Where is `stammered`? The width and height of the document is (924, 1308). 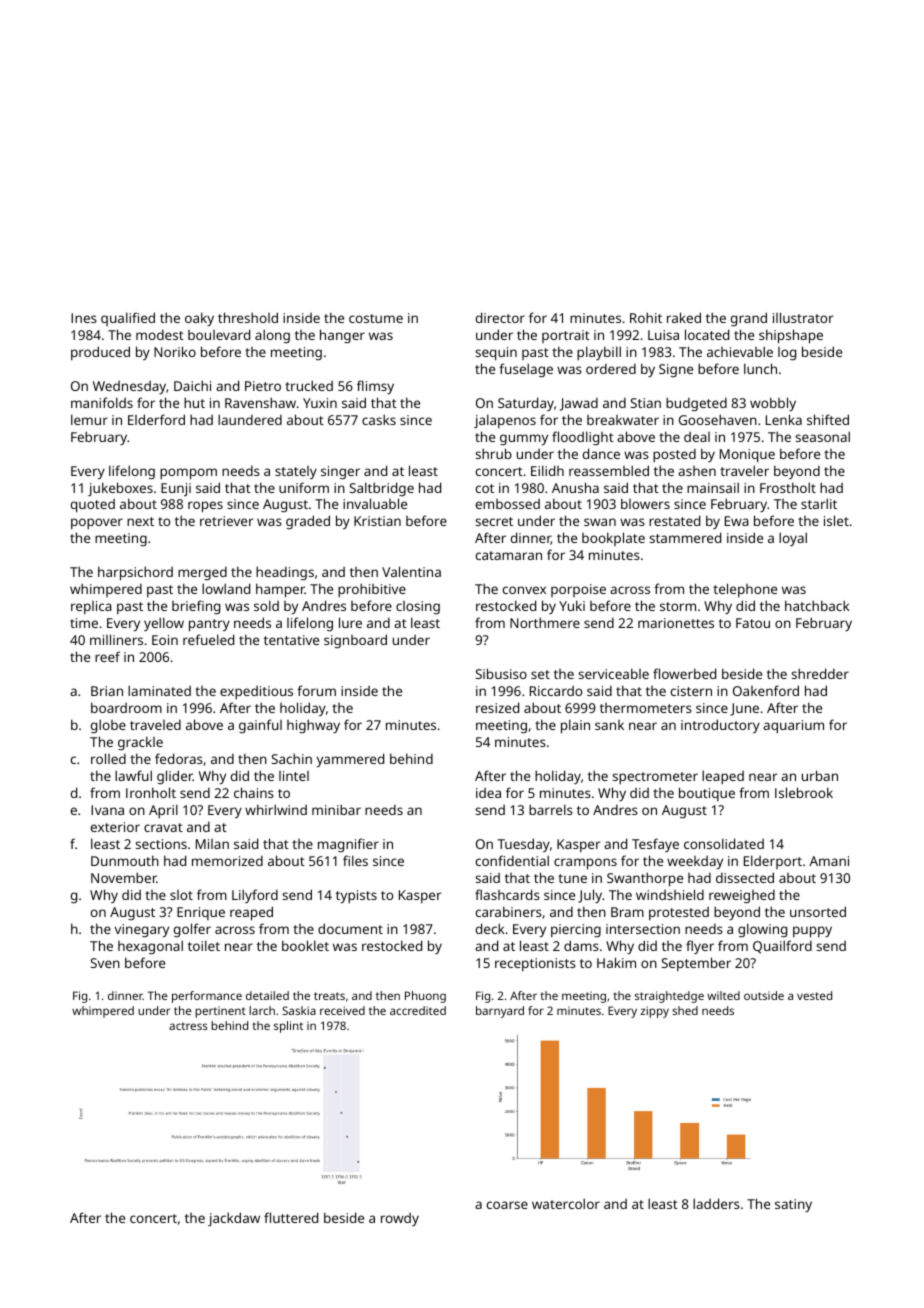 stammered is located at coordinates (685, 537).
